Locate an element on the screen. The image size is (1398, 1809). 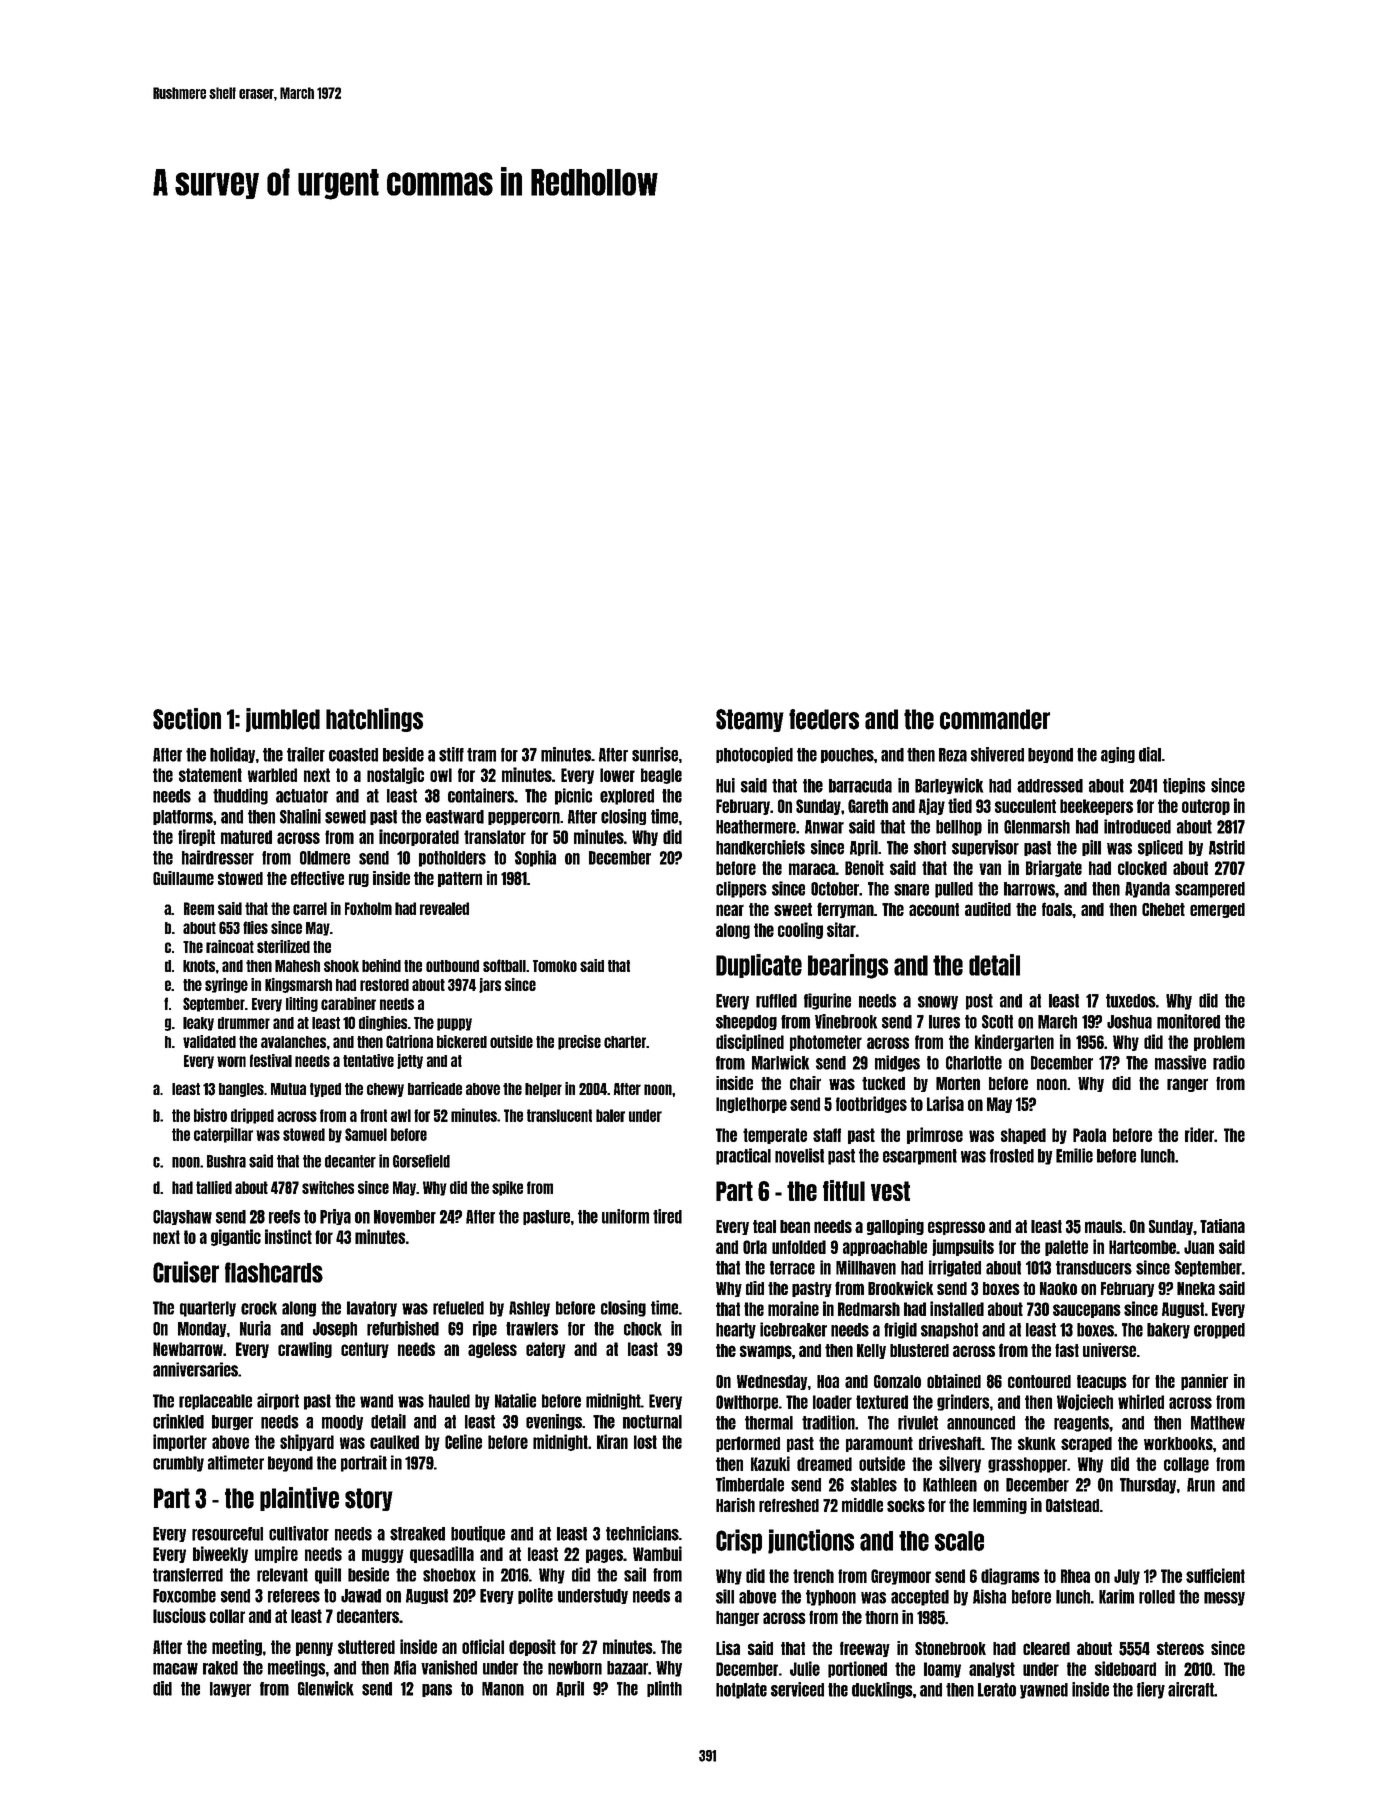
yawned is located at coordinates (1044, 1691).
